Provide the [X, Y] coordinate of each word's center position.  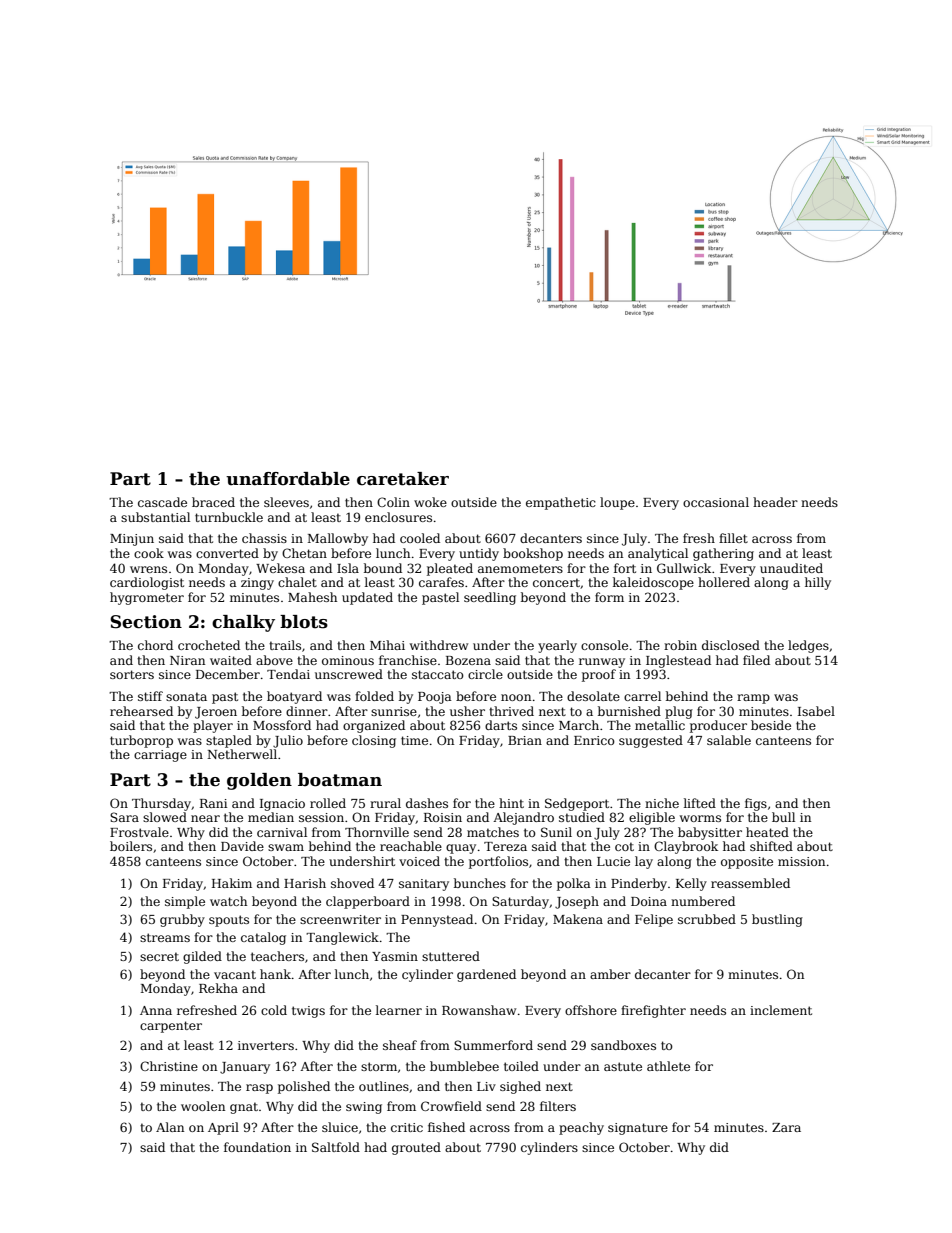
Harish [305, 883]
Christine [169, 1066]
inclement [781, 1010]
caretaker [403, 479]
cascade [162, 502]
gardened [486, 975]
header [775, 502]
